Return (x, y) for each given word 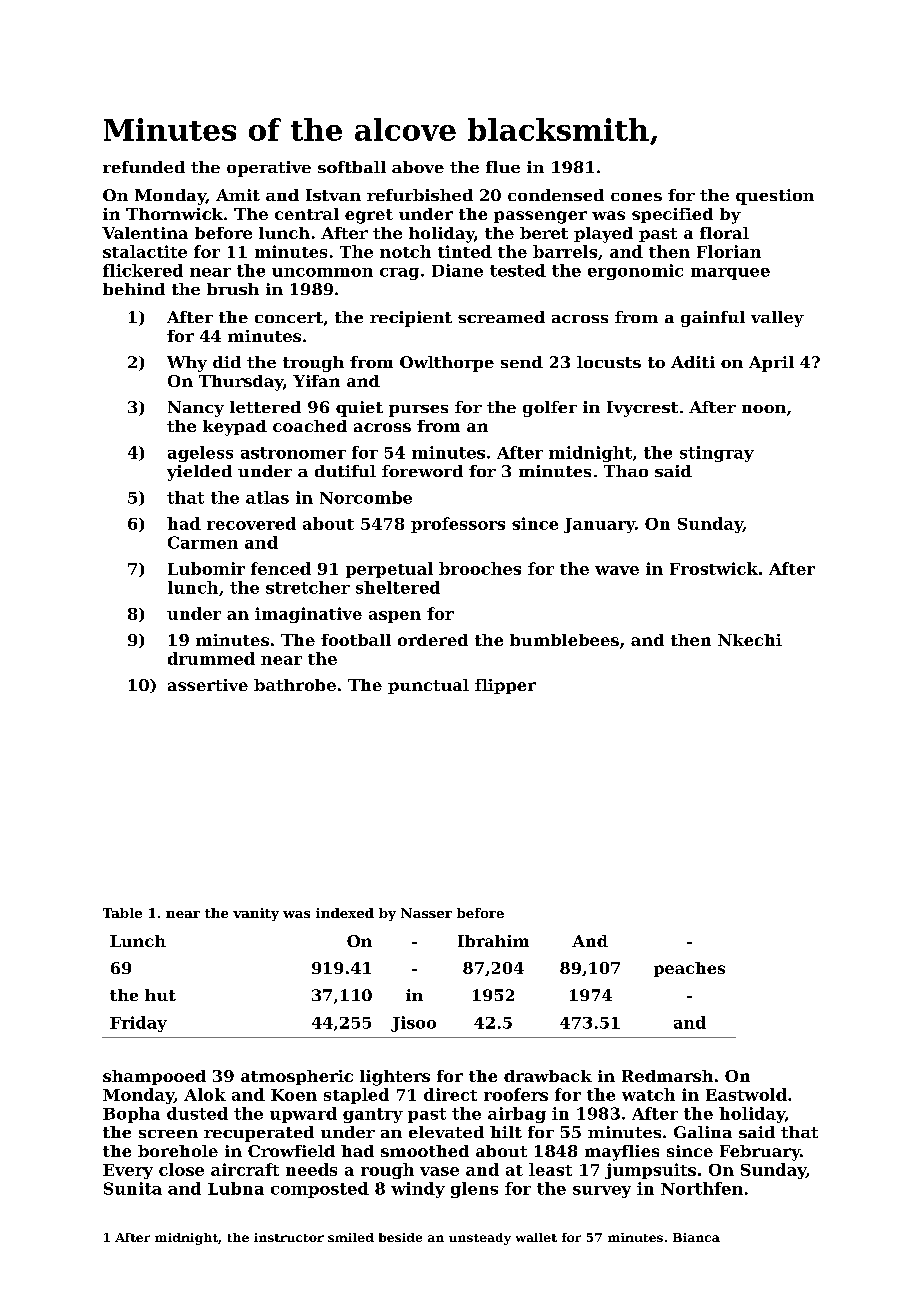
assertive (208, 685)
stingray (717, 454)
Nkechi (750, 640)
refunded (144, 167)
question (775, 197)
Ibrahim (493, 941)
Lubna (236, 1188)
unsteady (480, 1239)
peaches (689, 969)
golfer (550, 409)
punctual (428, 686)
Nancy (196, 409)
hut (160, 995)
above (418, 167)
